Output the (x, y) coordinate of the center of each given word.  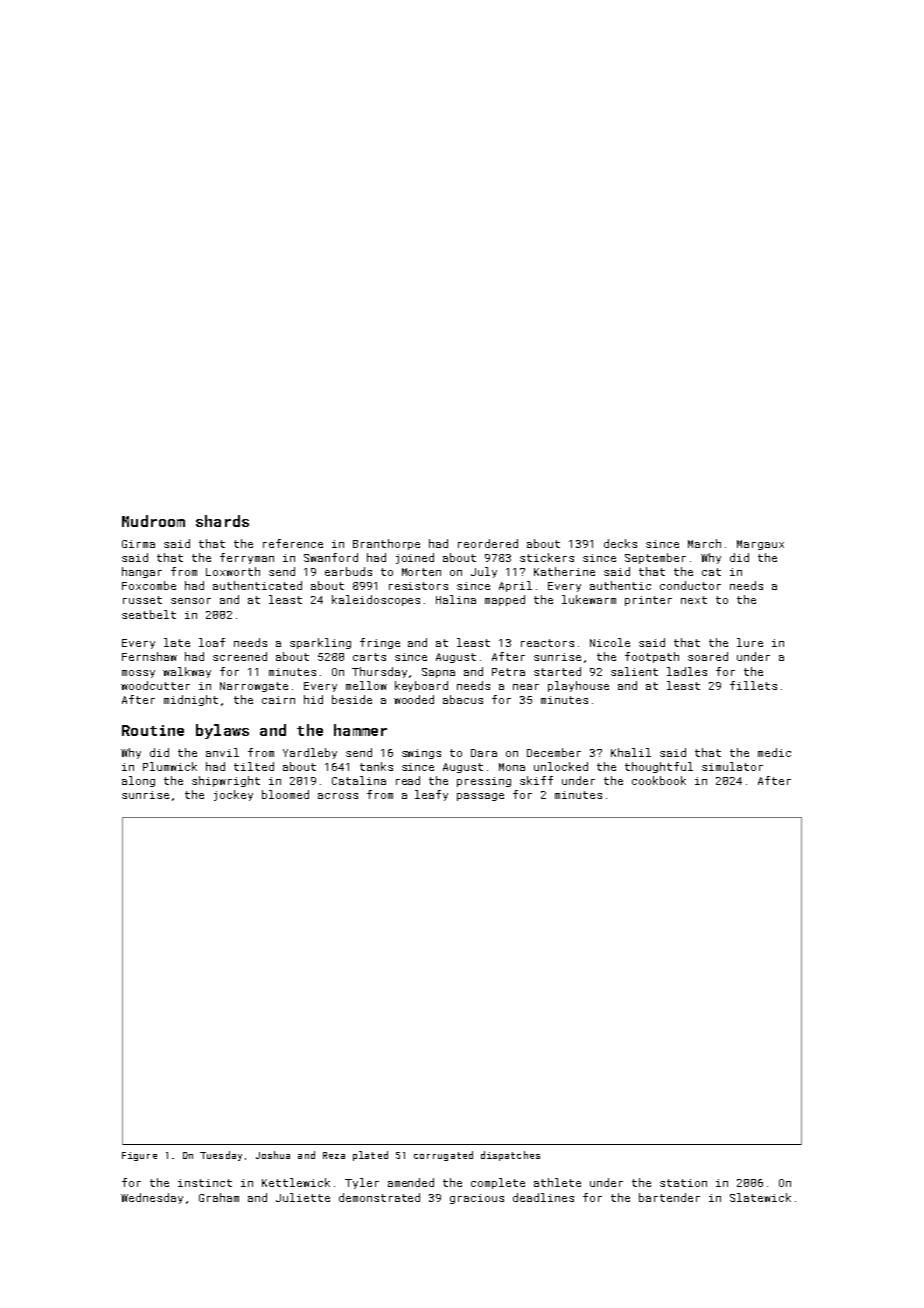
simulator (732, 766)
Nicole (610, 642)
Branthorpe (386, 544)
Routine (153, 730)
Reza (334, 1155)
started (557, 671)
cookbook (659, 780)
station (683, 1183)
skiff (536, 780)
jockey (233, 795)
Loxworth (233, 571)
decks (620, 543)
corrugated (443, 1156)
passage (480, 797)
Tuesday (221, 1156)
